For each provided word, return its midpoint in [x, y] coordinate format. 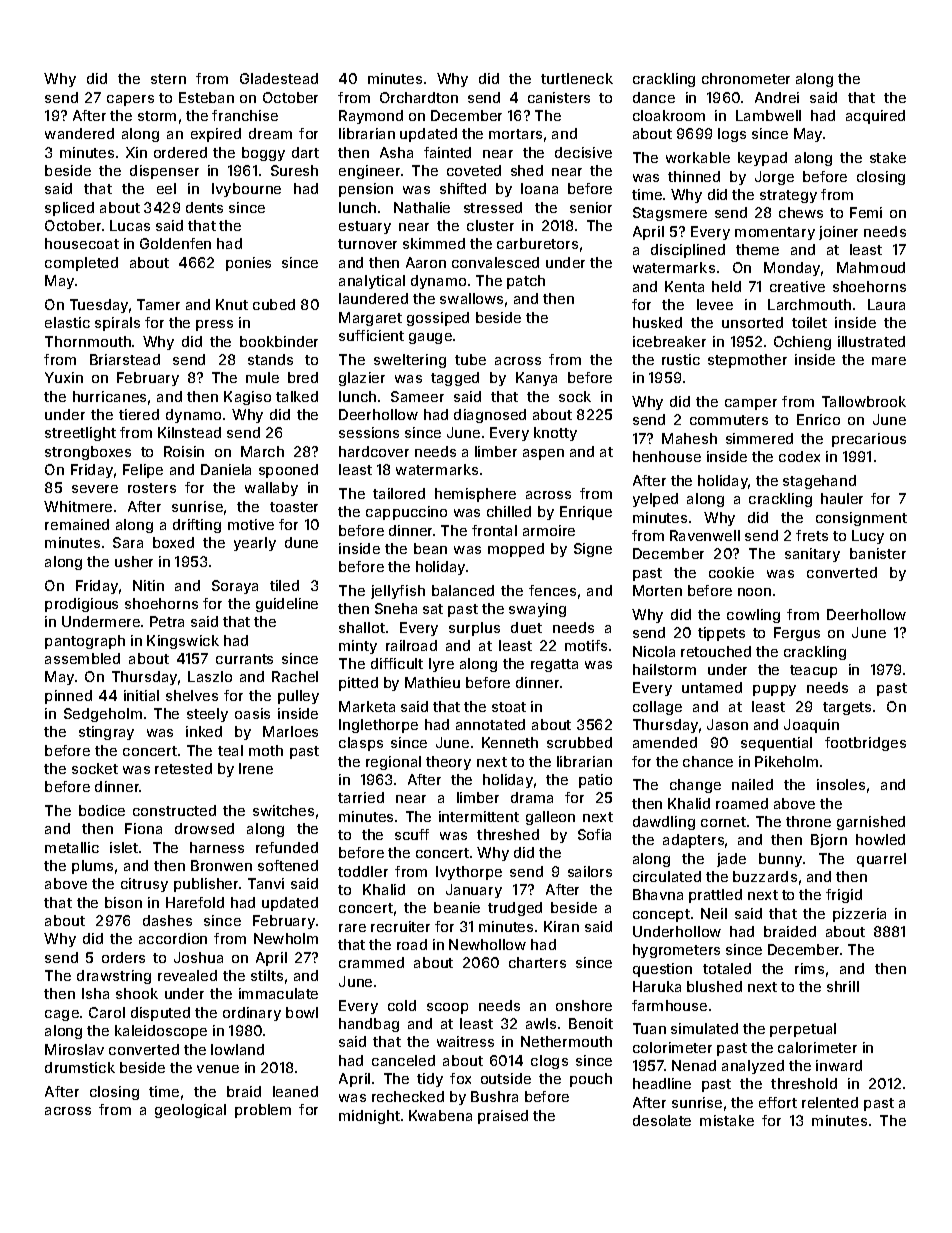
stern [168, 79]
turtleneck [577, 78]
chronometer [746, 78]
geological [190, 1111]
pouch [591, 1080]
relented [830, 1102]
